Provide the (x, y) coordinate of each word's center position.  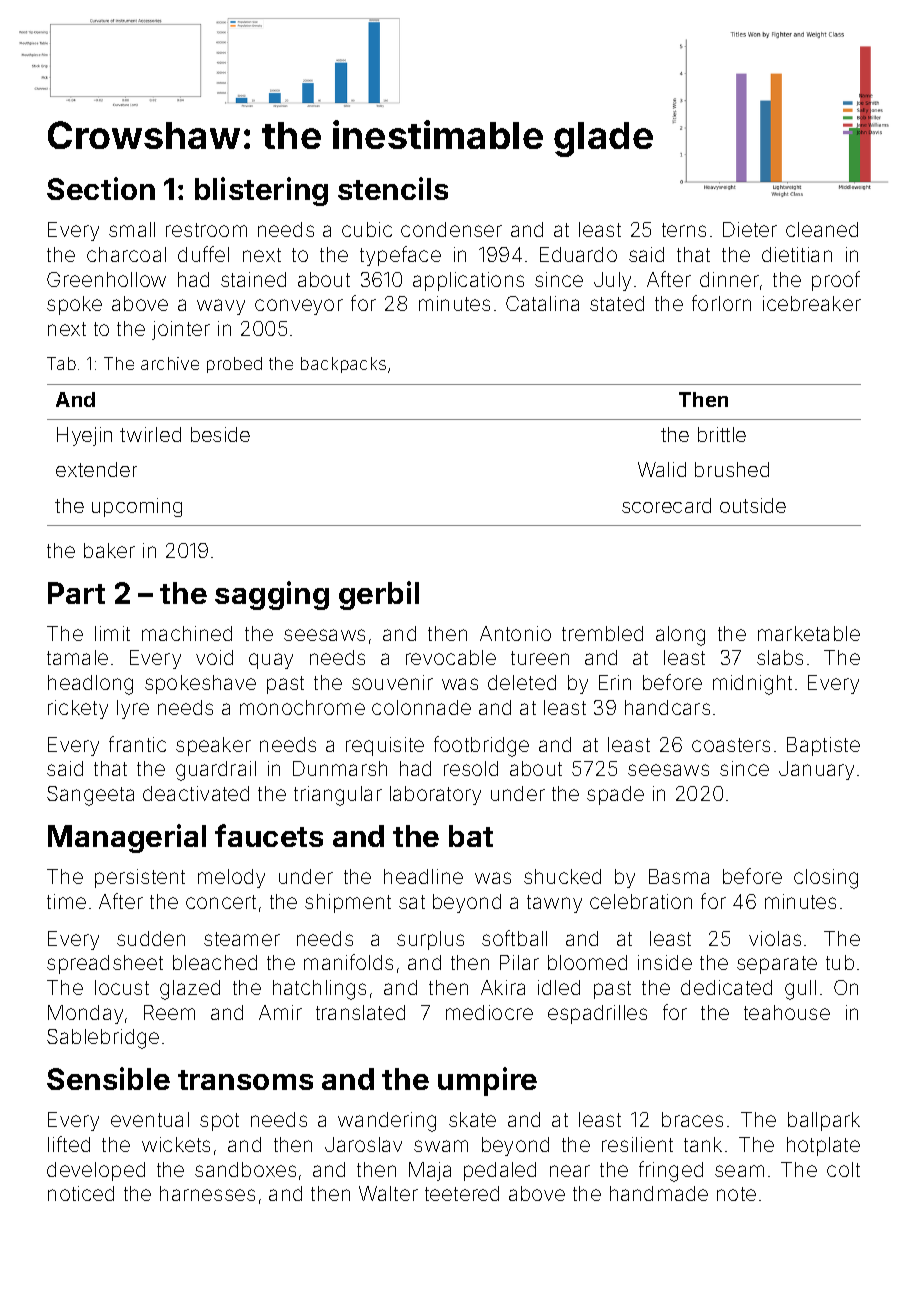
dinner (729, 279)
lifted (69, 1144)
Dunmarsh (340, 768)
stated (617, 303)
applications (468, 281)
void (214, 657)
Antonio (515, 633)
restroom (206, 230)
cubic (367, 229)
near (570, 1171)
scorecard (666, 505)
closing (826, 879)
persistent (140, 878)
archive (170, 363)
